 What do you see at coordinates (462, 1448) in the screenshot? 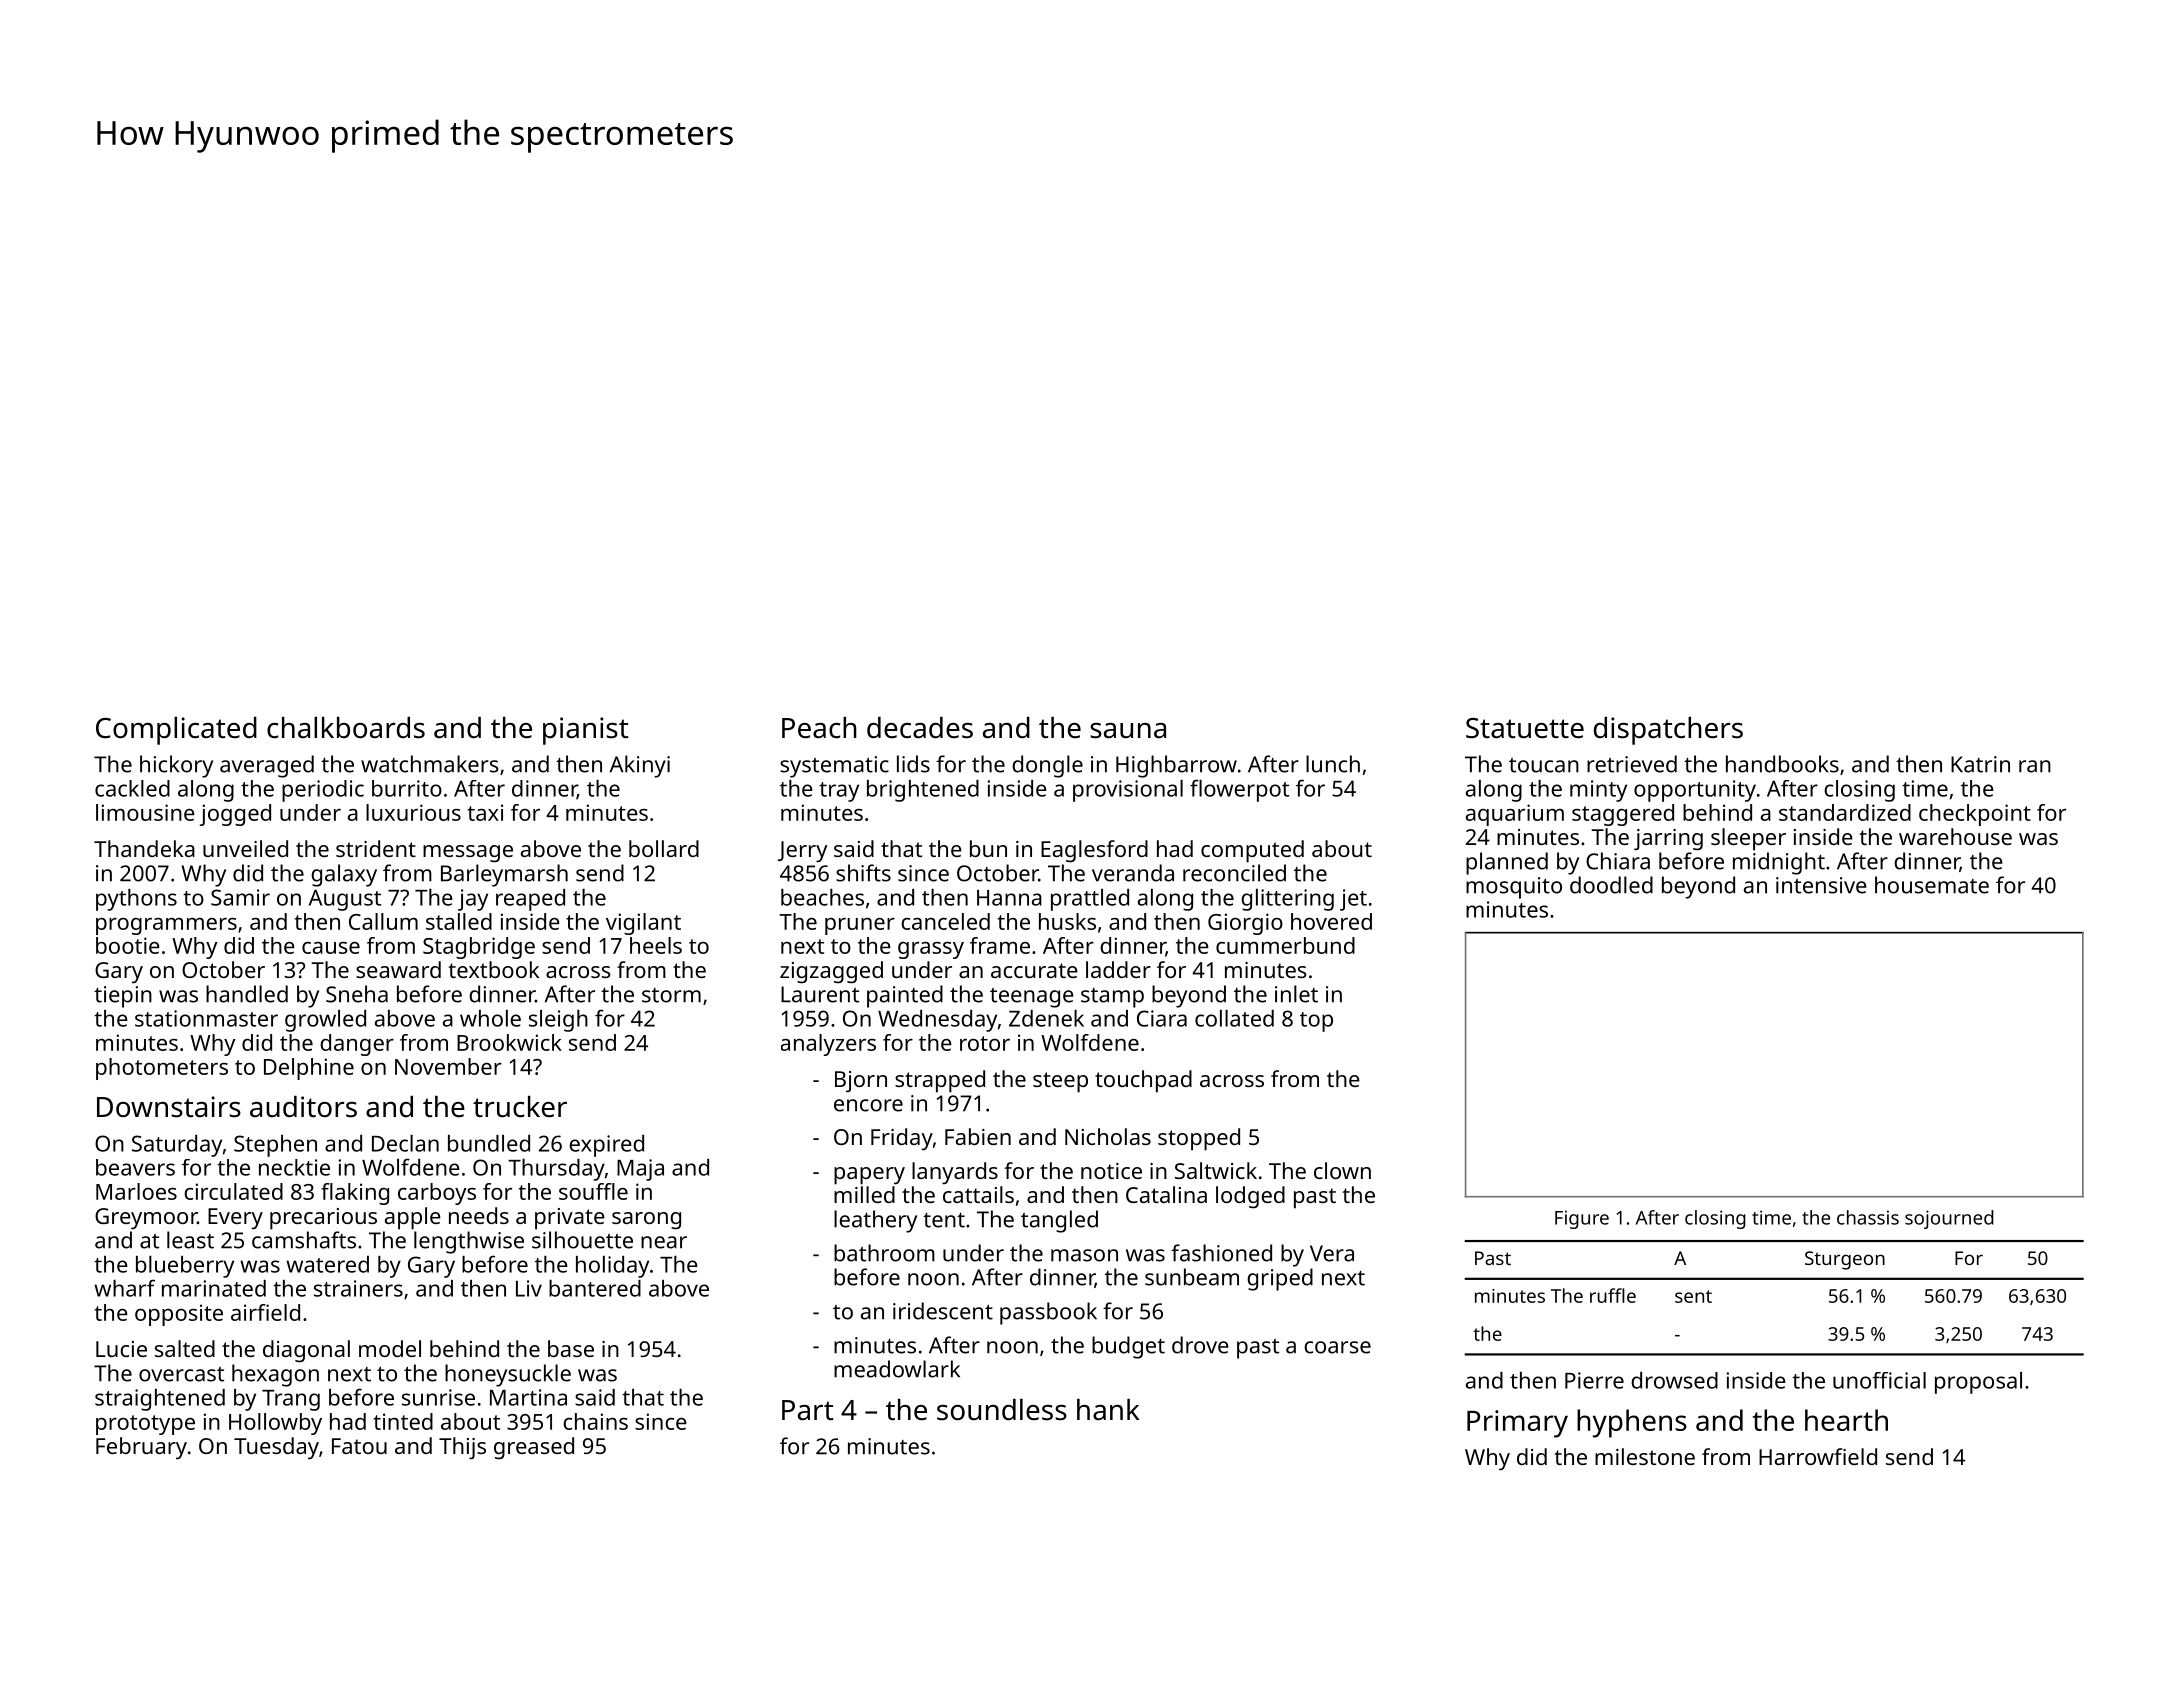
I see `Thijs` at bounding box center [462, 1448].
